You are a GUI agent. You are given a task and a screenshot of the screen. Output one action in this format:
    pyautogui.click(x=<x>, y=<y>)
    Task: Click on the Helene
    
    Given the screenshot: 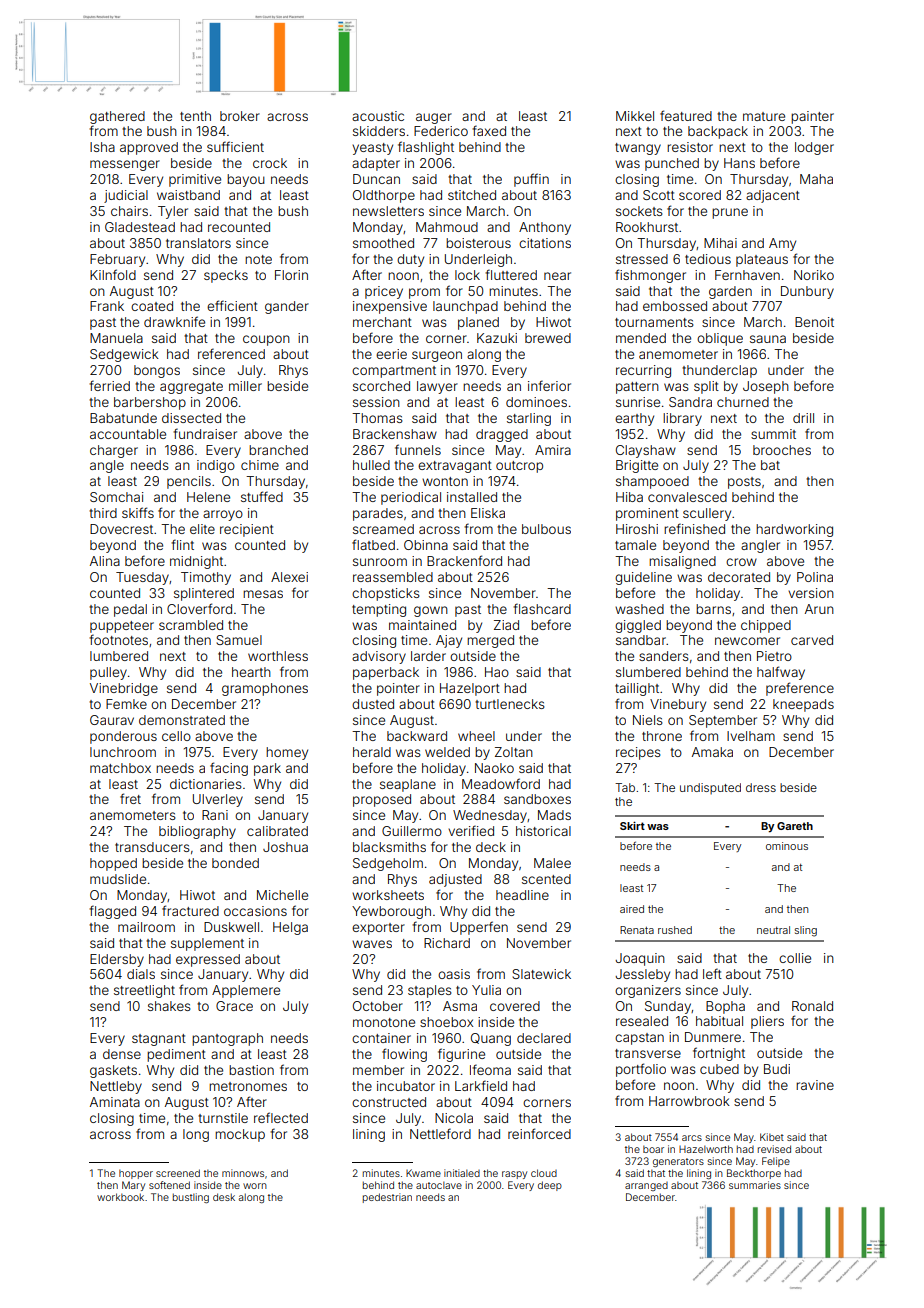 What is the action you would take?
    pyautogui.click(x=208, y=497)
